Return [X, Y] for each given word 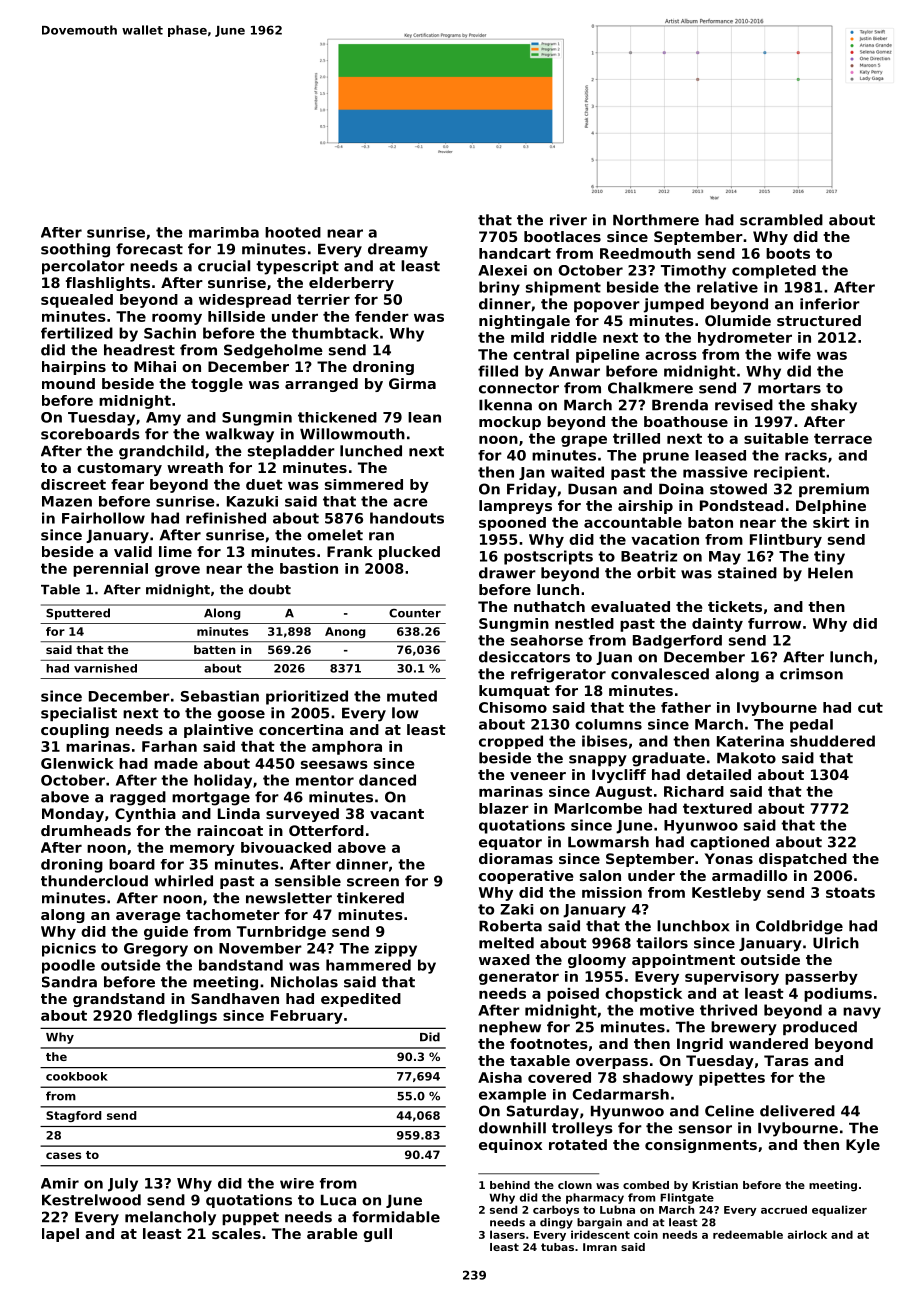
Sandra [69, 982]
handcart [515, 253]
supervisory [732, 978]
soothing [75, 250]
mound [68, 383]
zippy [396, 950]
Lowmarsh [608, 842]
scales [236, 1233]
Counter [415, 613]
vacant [397, 814]
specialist [79, 714]
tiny [829, 557]
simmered [364, 484]
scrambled [781, 220]
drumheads [86, 830]
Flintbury [786, 541]
